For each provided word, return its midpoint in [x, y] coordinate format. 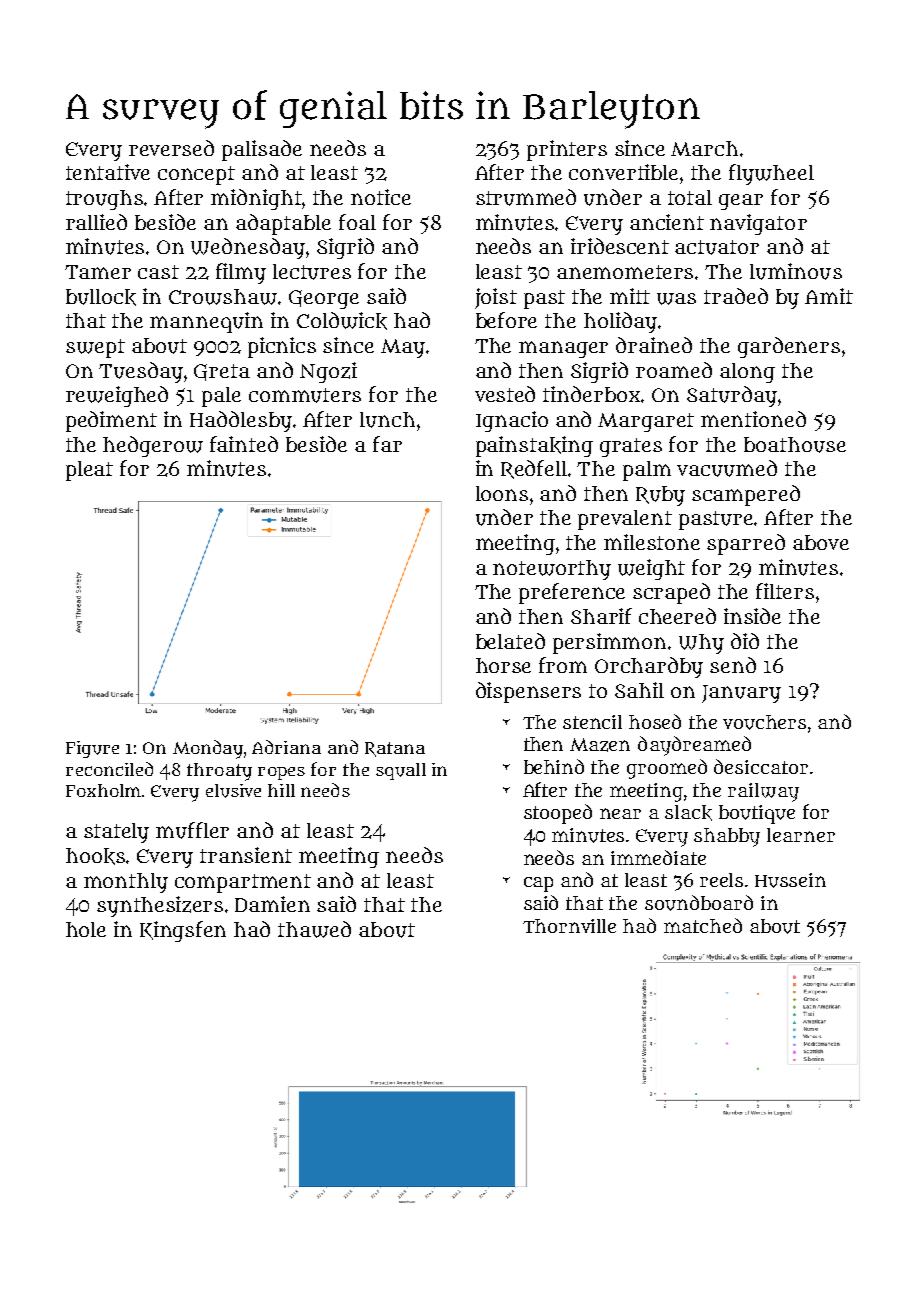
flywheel [771, 174]
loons [502, 493]
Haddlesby [241, 421]
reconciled [109, 769]
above [821, 542]
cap [538, 884]
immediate [658, 857]
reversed [171, 148]
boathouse [795, 445]
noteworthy [552, 570]
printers [567, 150]
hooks [95, 856]
